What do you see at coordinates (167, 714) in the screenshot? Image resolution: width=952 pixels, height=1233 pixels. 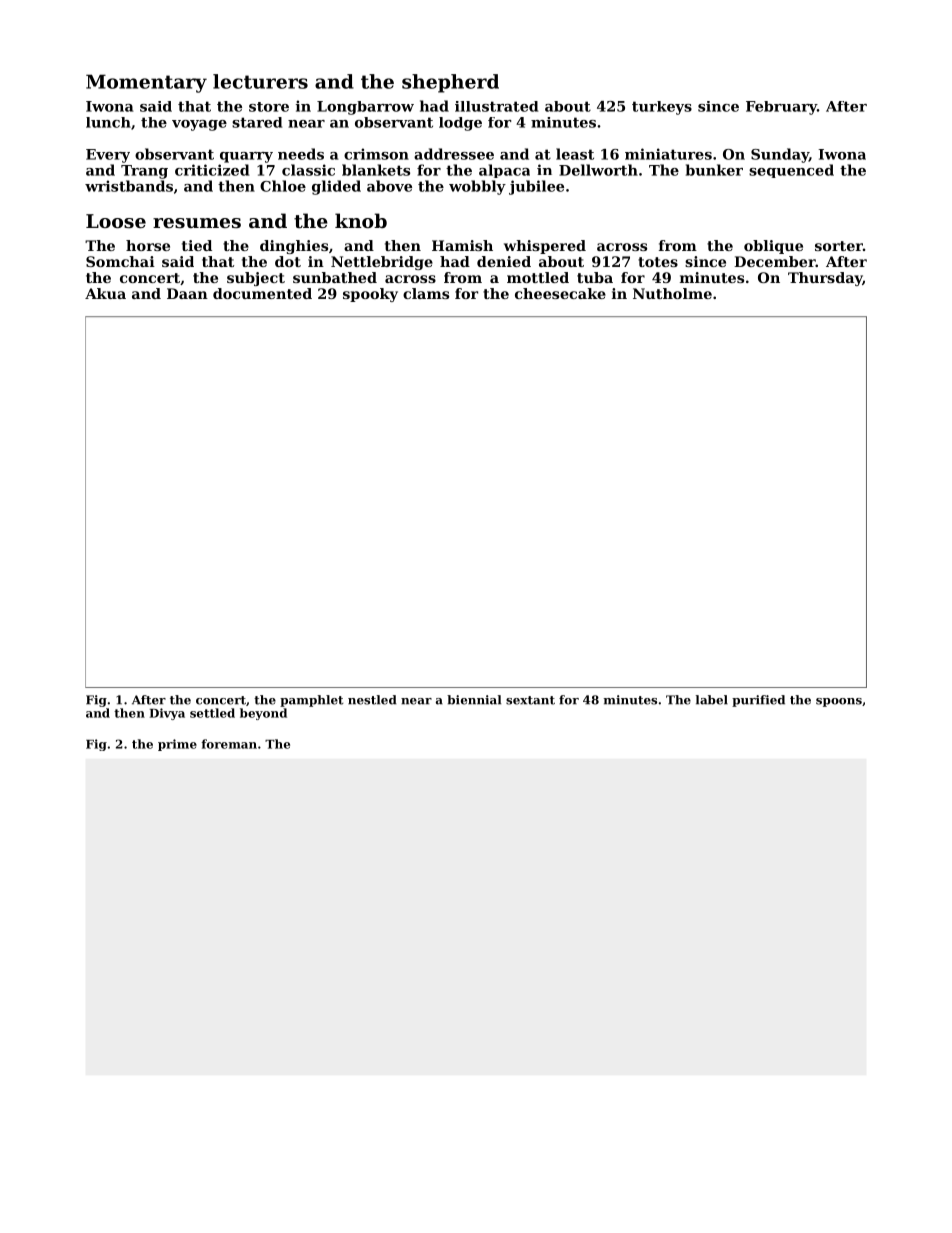 I see `Divya` at bounding box center [167, 714].
